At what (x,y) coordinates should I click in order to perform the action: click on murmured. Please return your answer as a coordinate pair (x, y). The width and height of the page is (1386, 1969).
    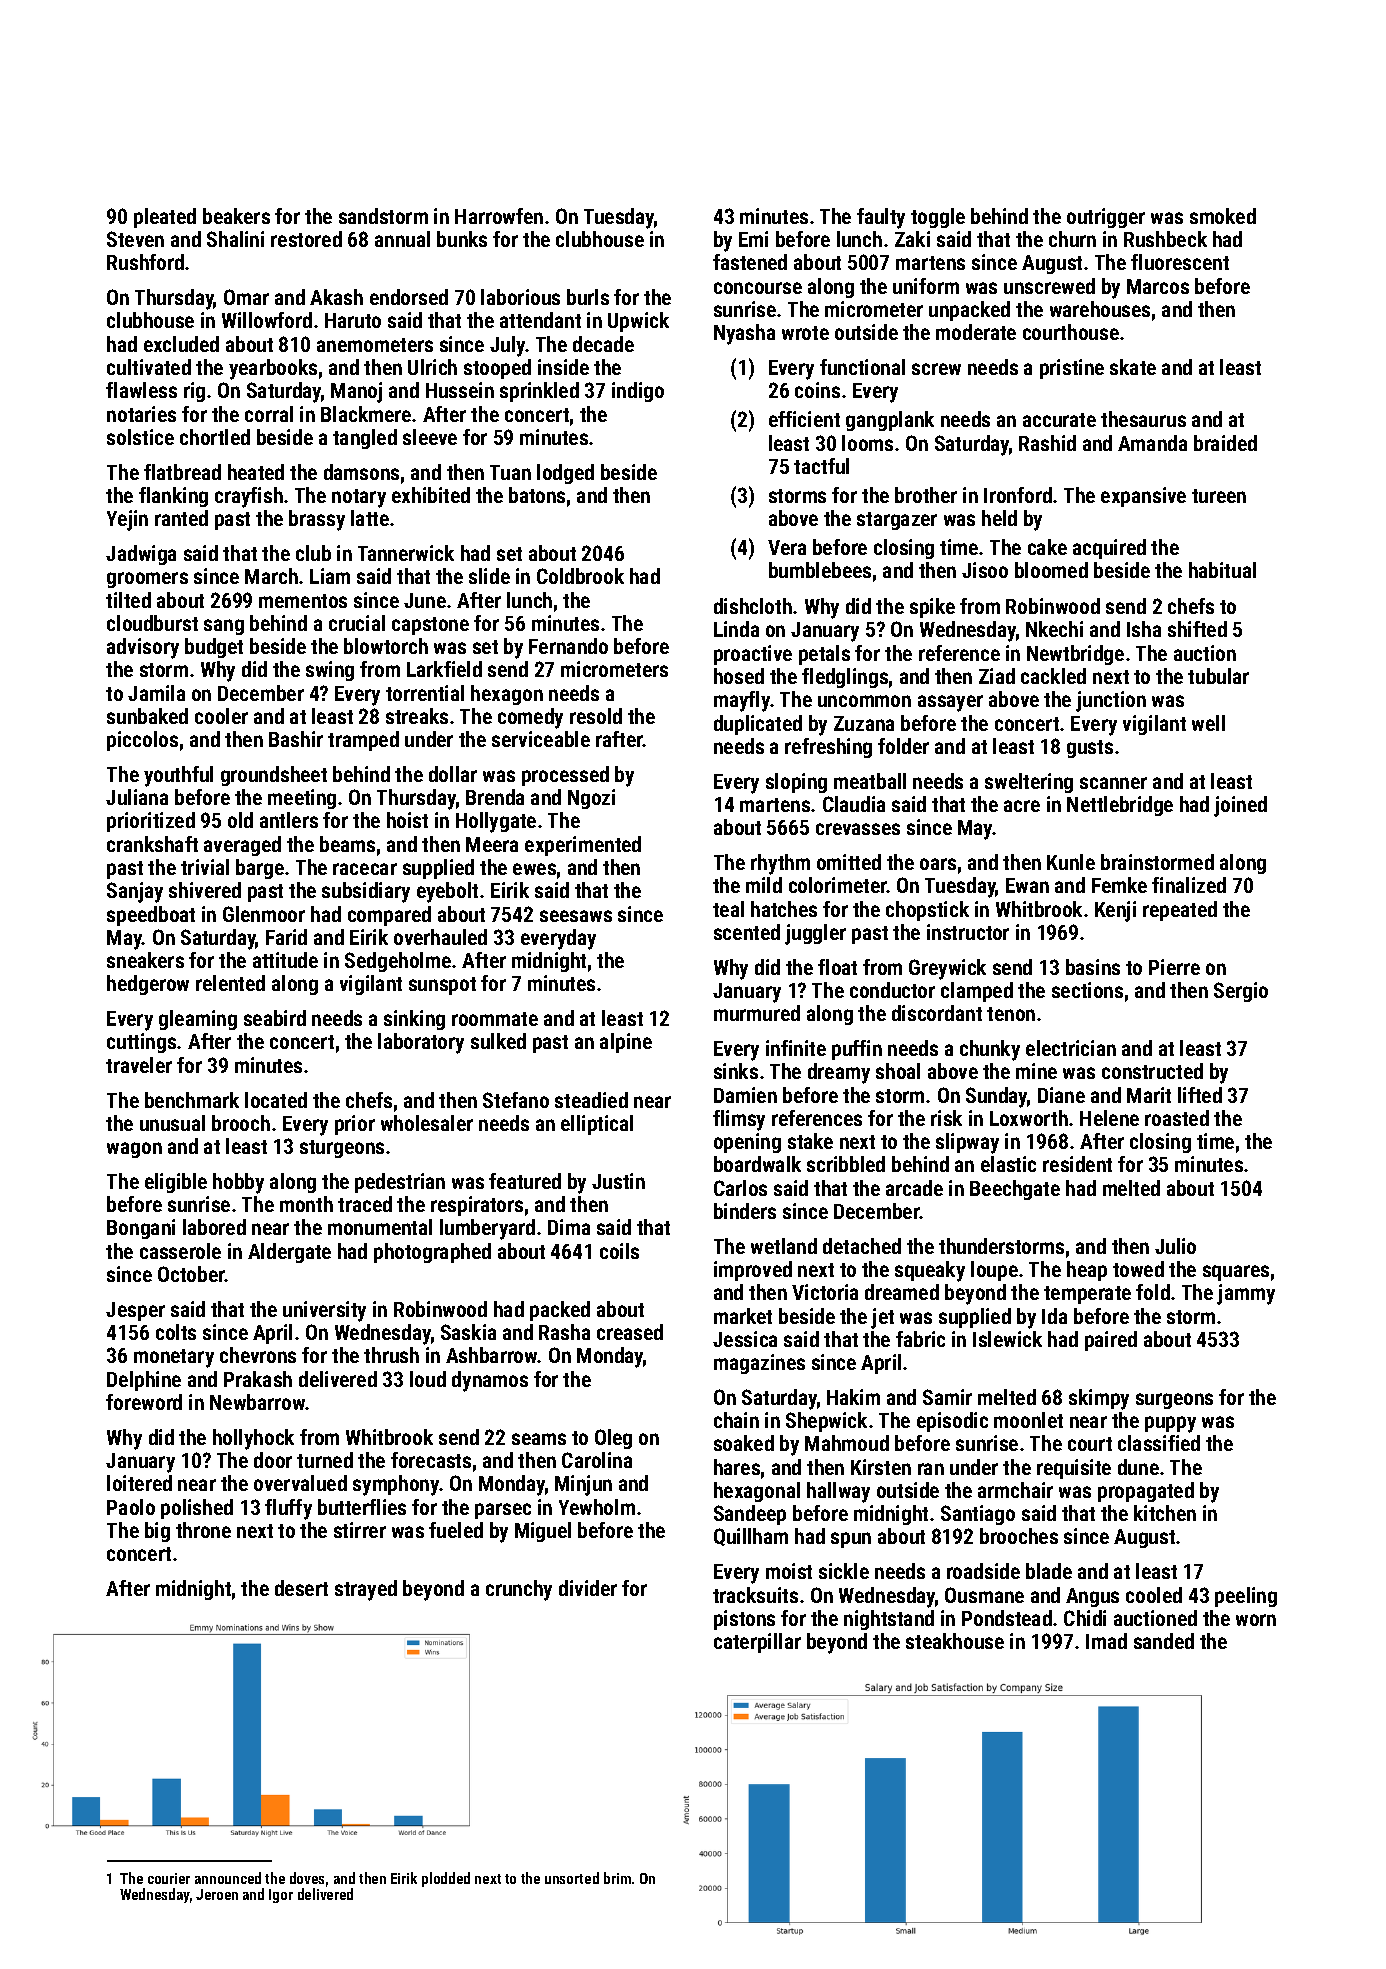
    Looking at the image, I should click on (757, 1013).
